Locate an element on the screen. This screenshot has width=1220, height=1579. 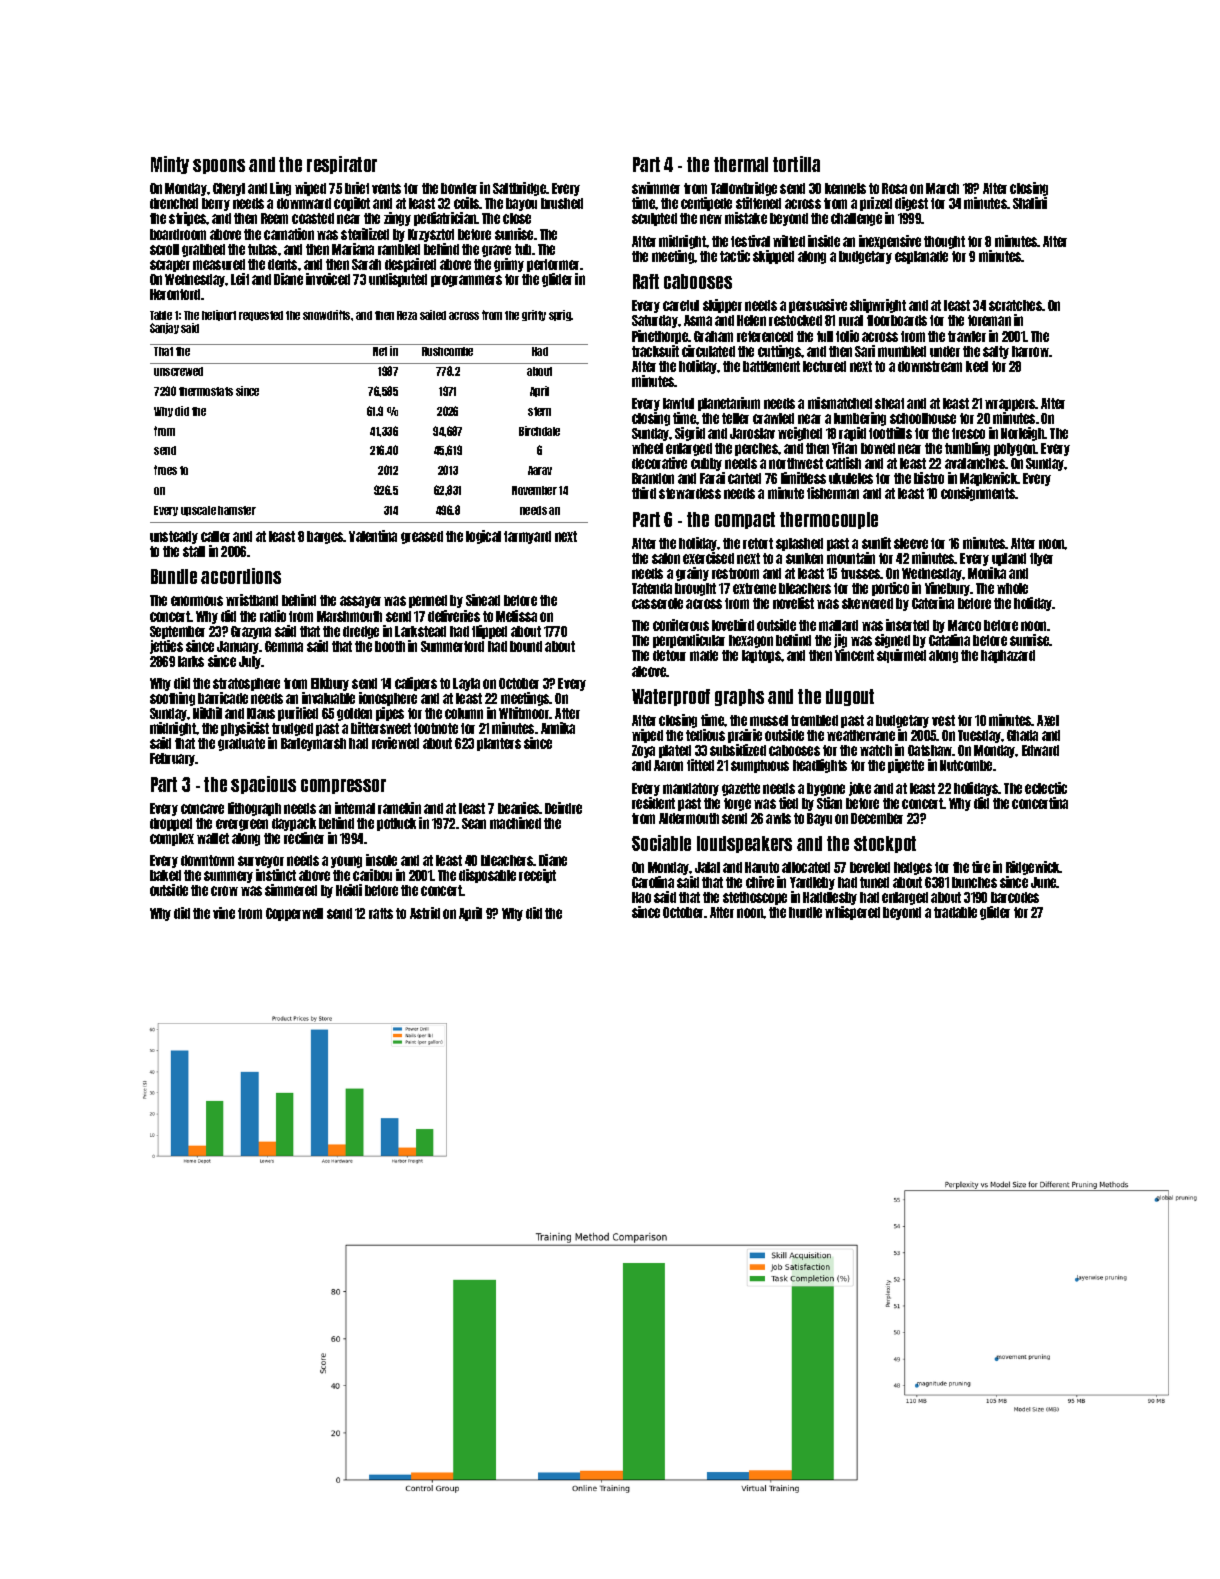
thermostats is located at coordinates (206, 391).
